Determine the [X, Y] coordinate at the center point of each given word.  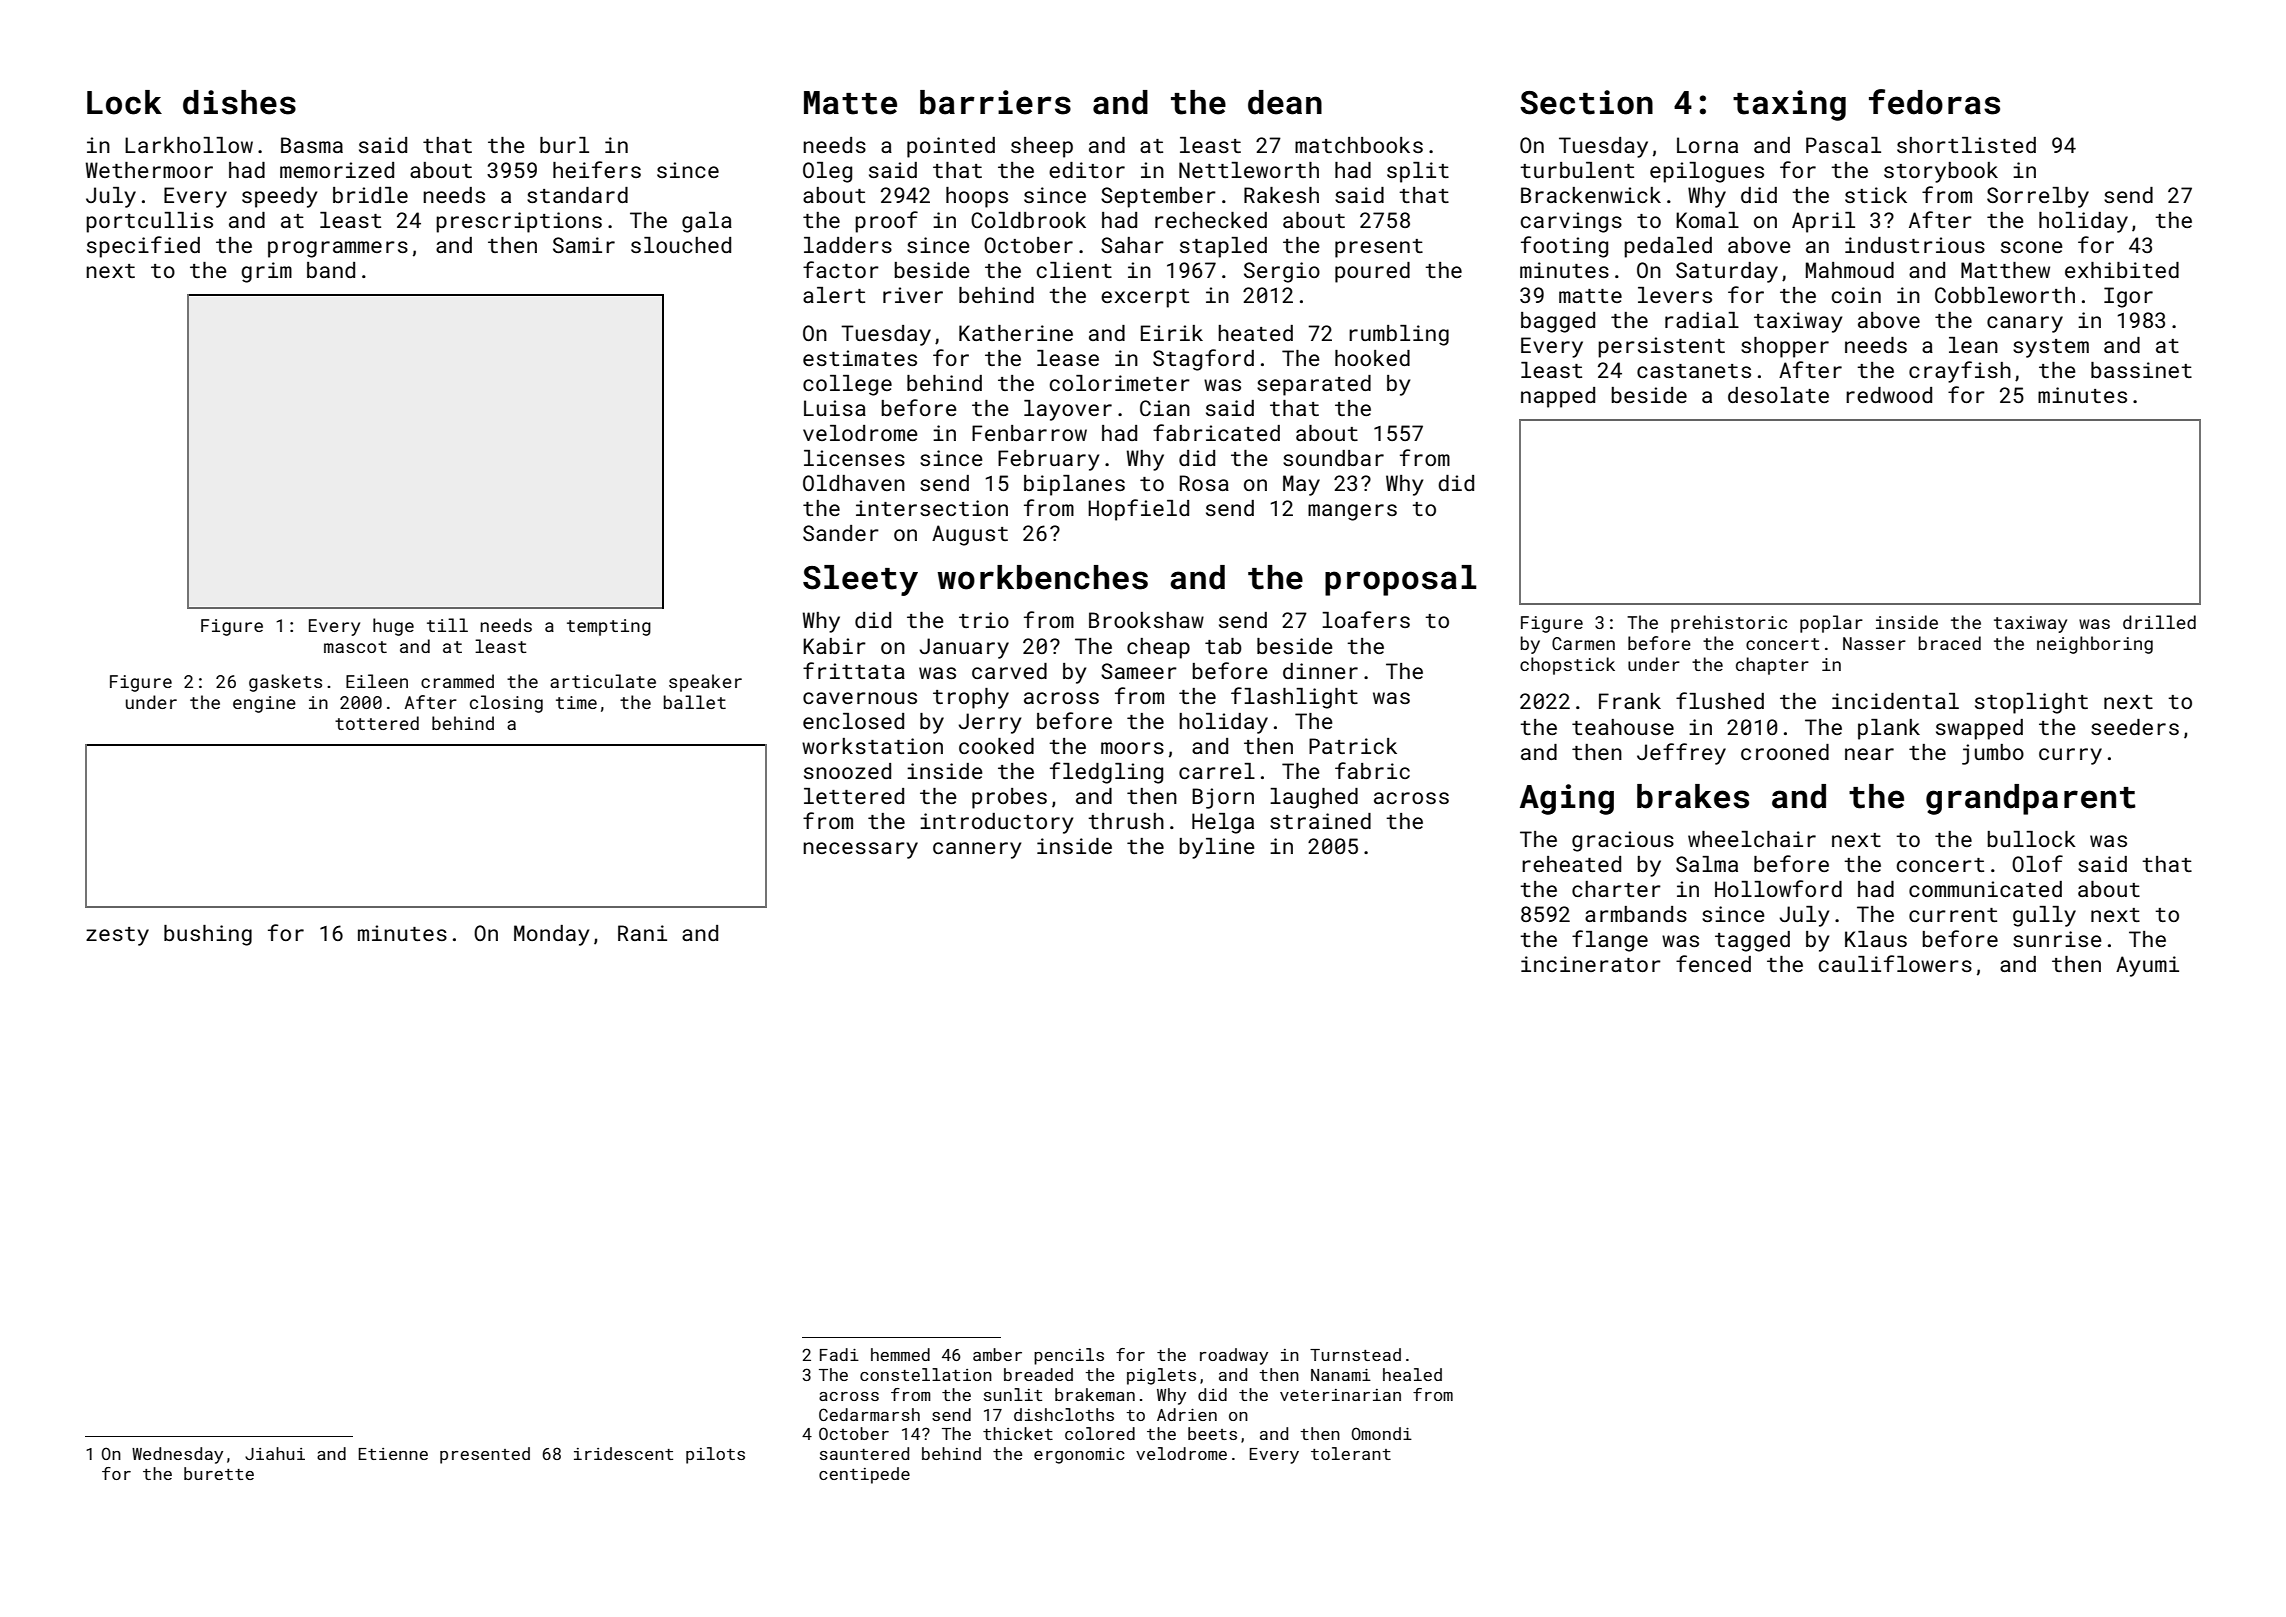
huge [393, 627]
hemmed [900, 1354]
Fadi [839, 1354]
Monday [551, 935]
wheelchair [1752, 839]
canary [2025, 324]
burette [219, 1473]
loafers [1366, 619]
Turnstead [1355, 1354]
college [847, 385]
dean [1285, 102]
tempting [609, 627]
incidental [1895, 701]
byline [1217, 848]
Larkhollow [189, 145]
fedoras [1934, 102]
